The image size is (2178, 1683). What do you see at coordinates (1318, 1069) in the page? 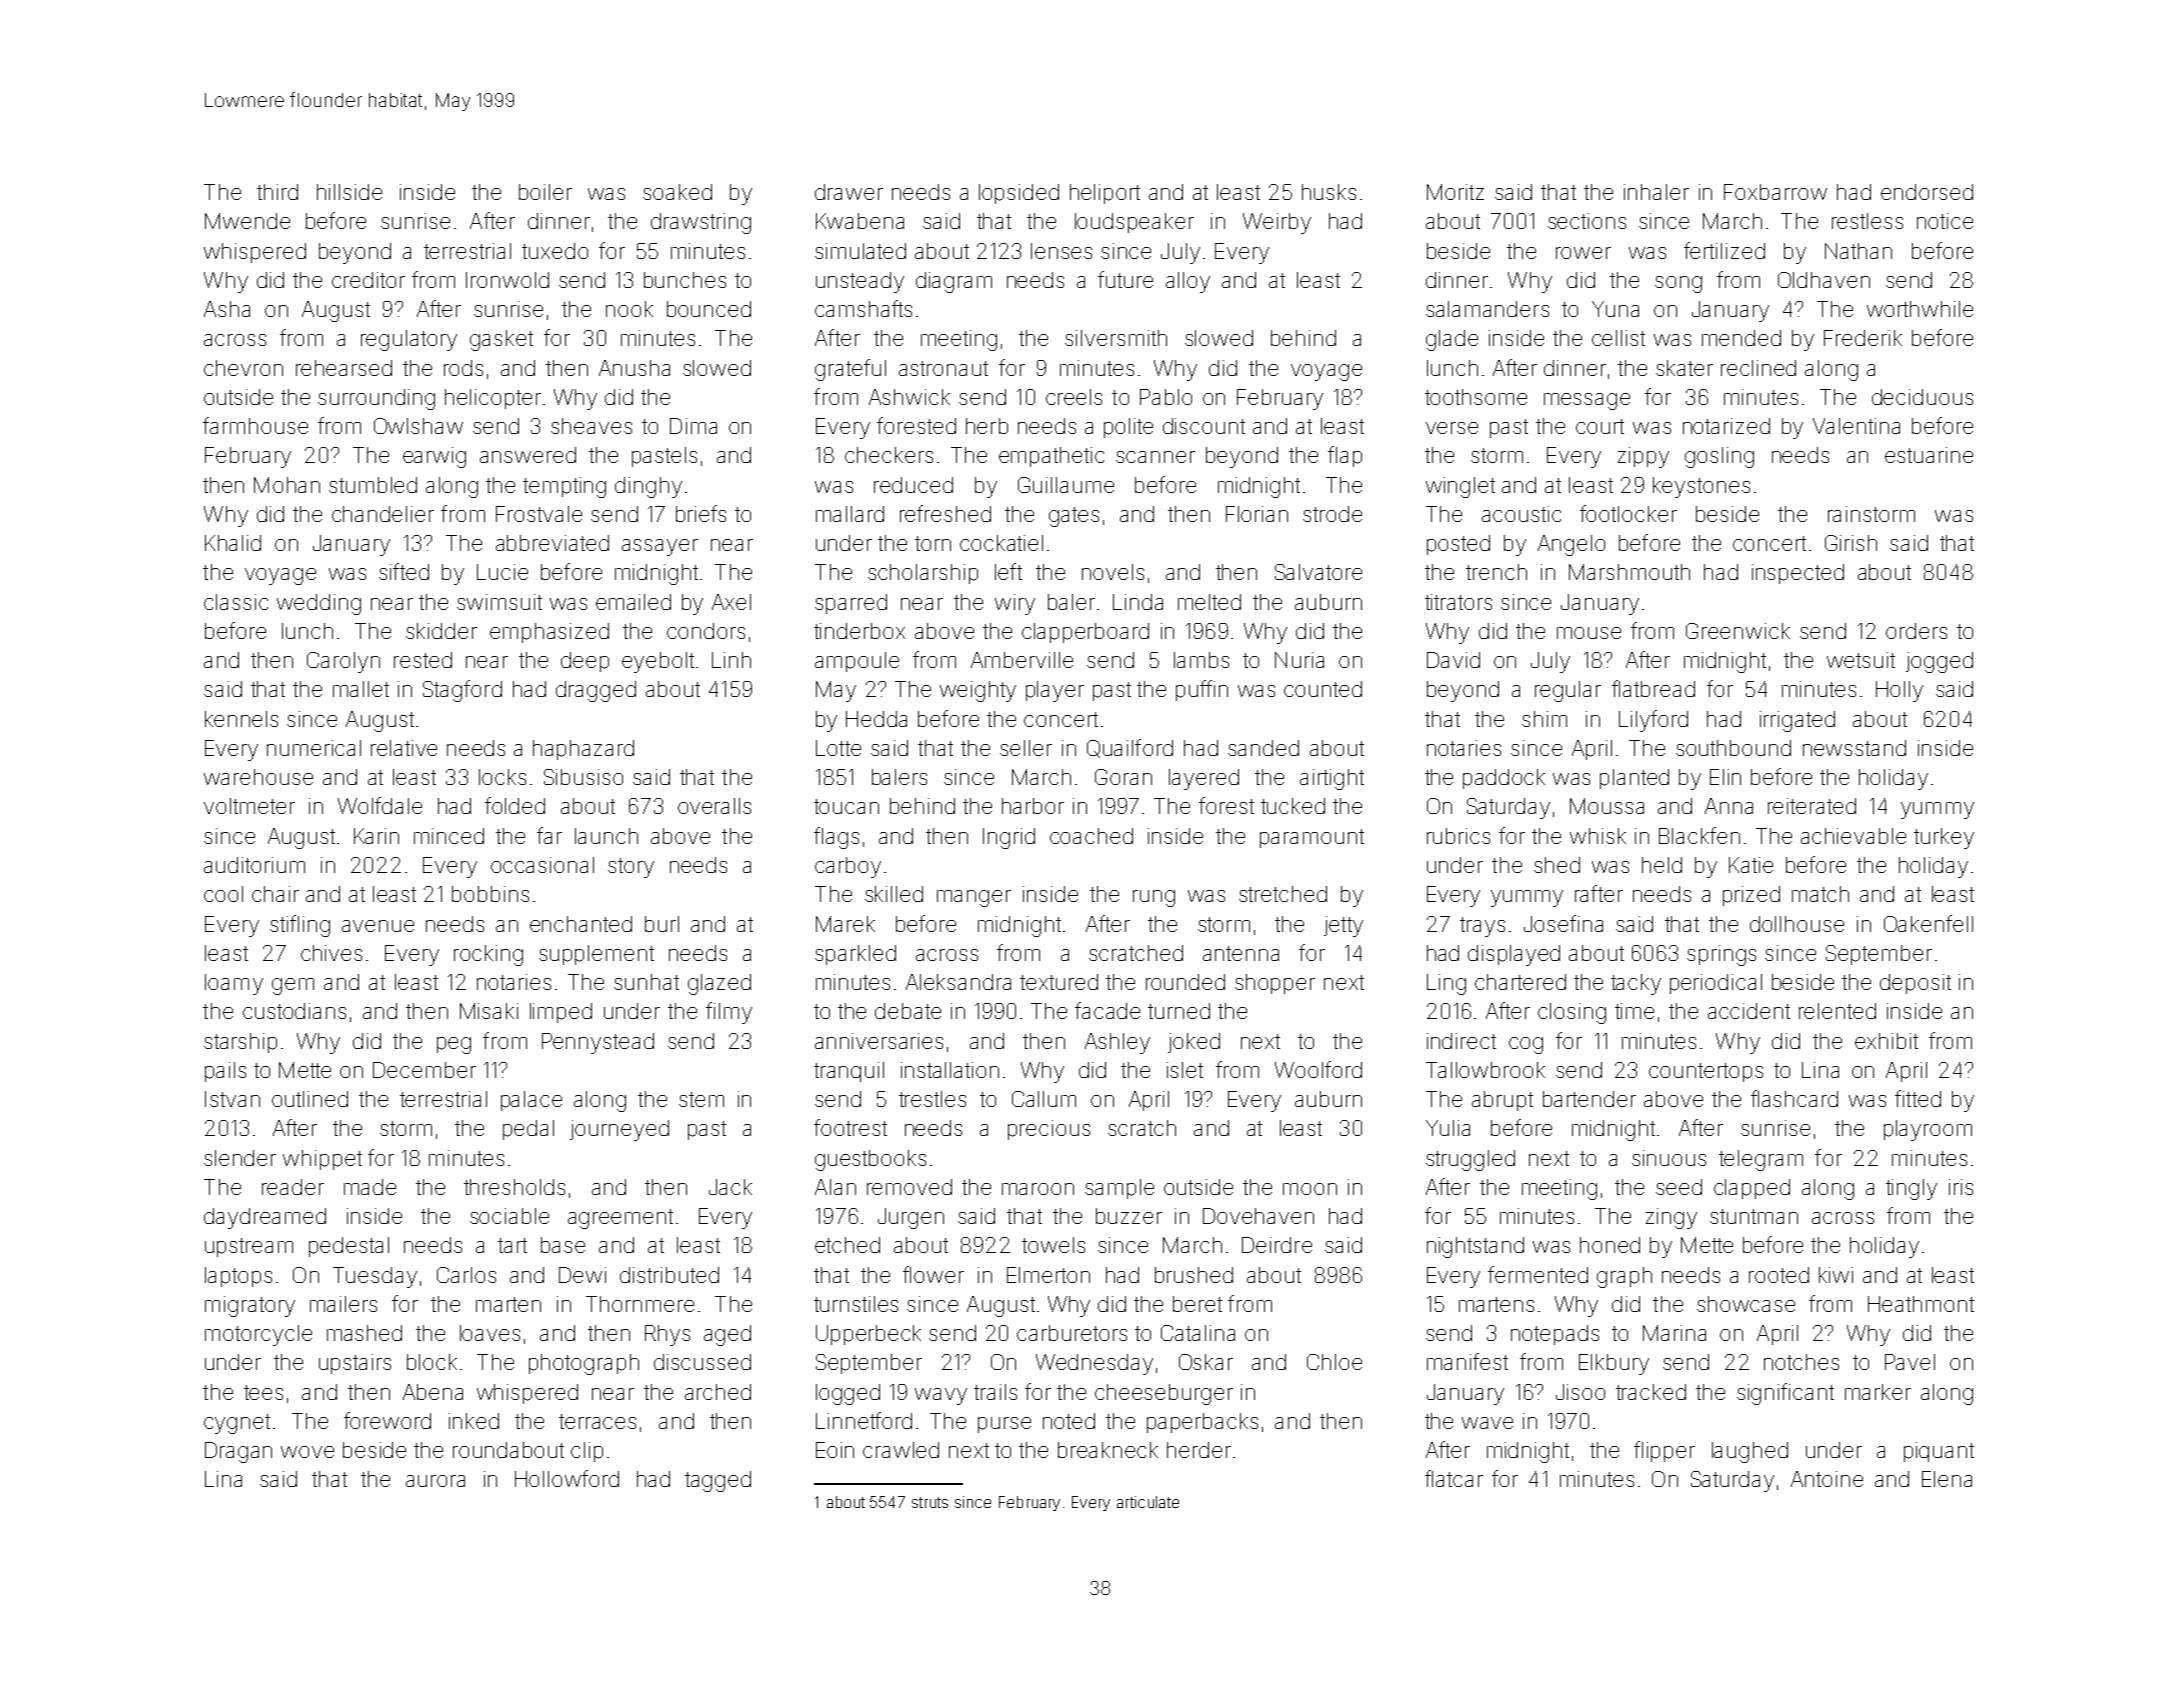
I see `Woolford` at bounding box center [1318, 1069].
